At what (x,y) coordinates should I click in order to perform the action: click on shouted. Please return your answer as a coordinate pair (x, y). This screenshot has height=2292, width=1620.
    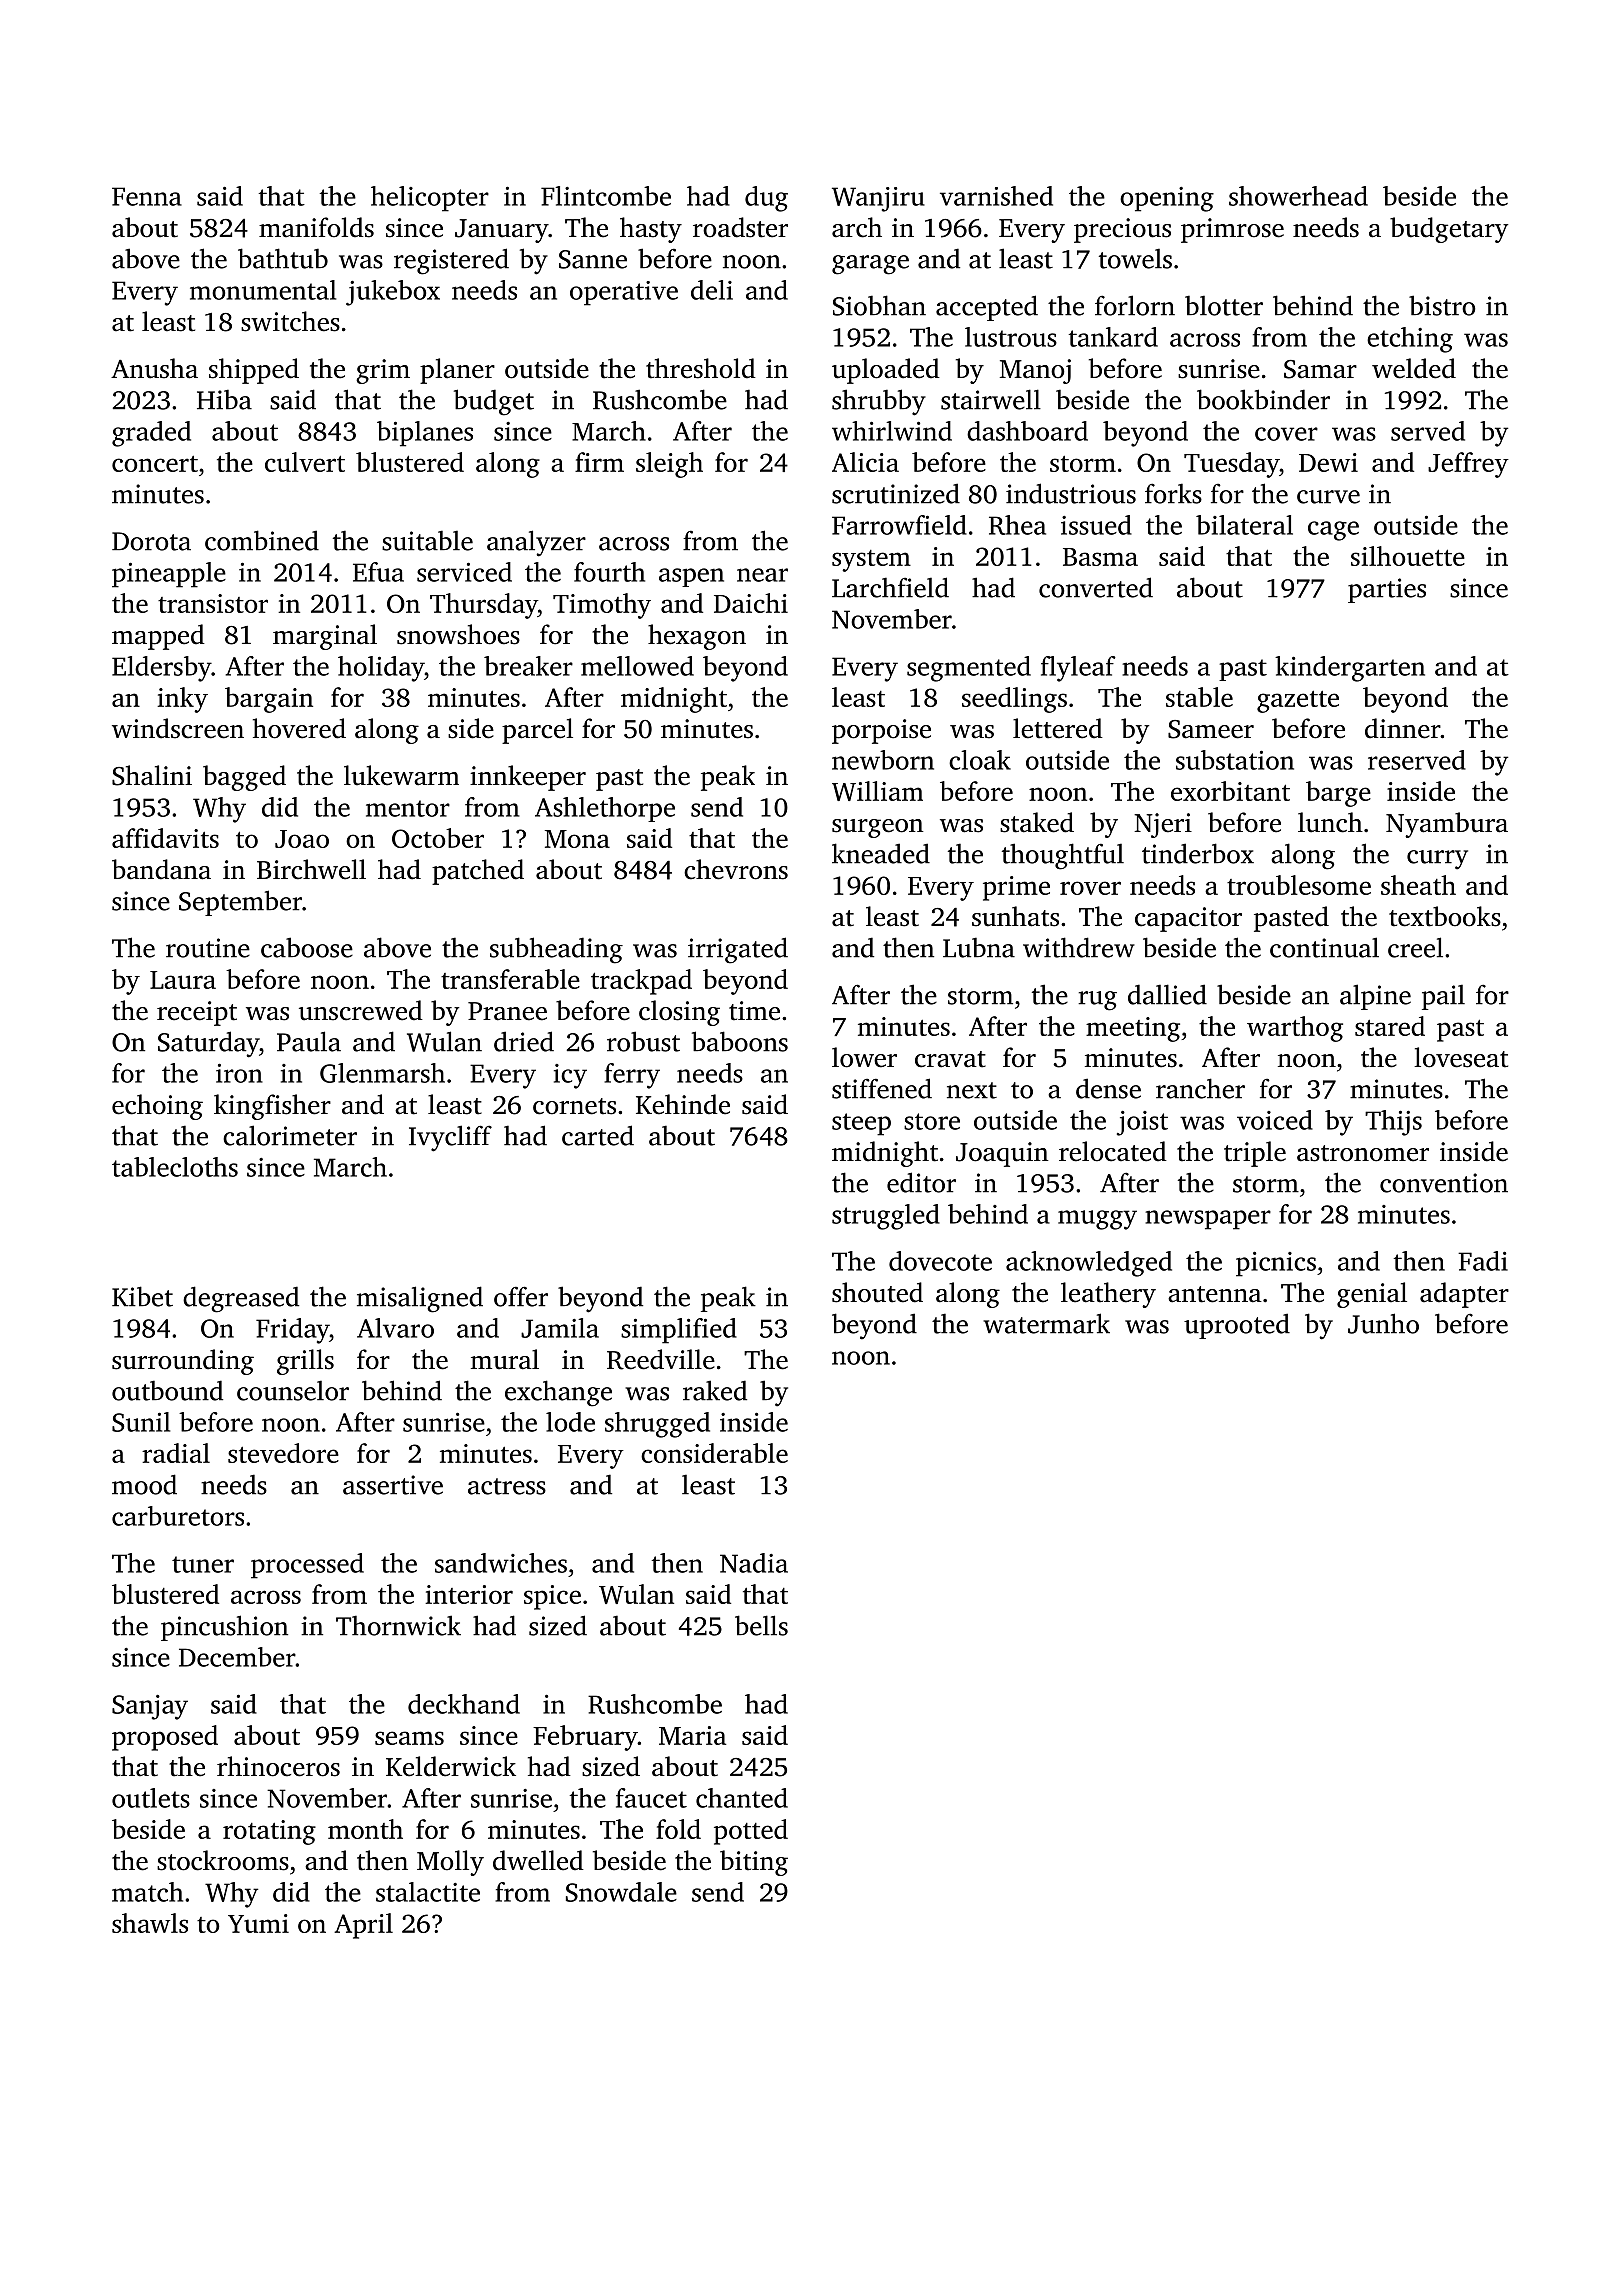
    Looking at the image, I should click on (877, 1292).
